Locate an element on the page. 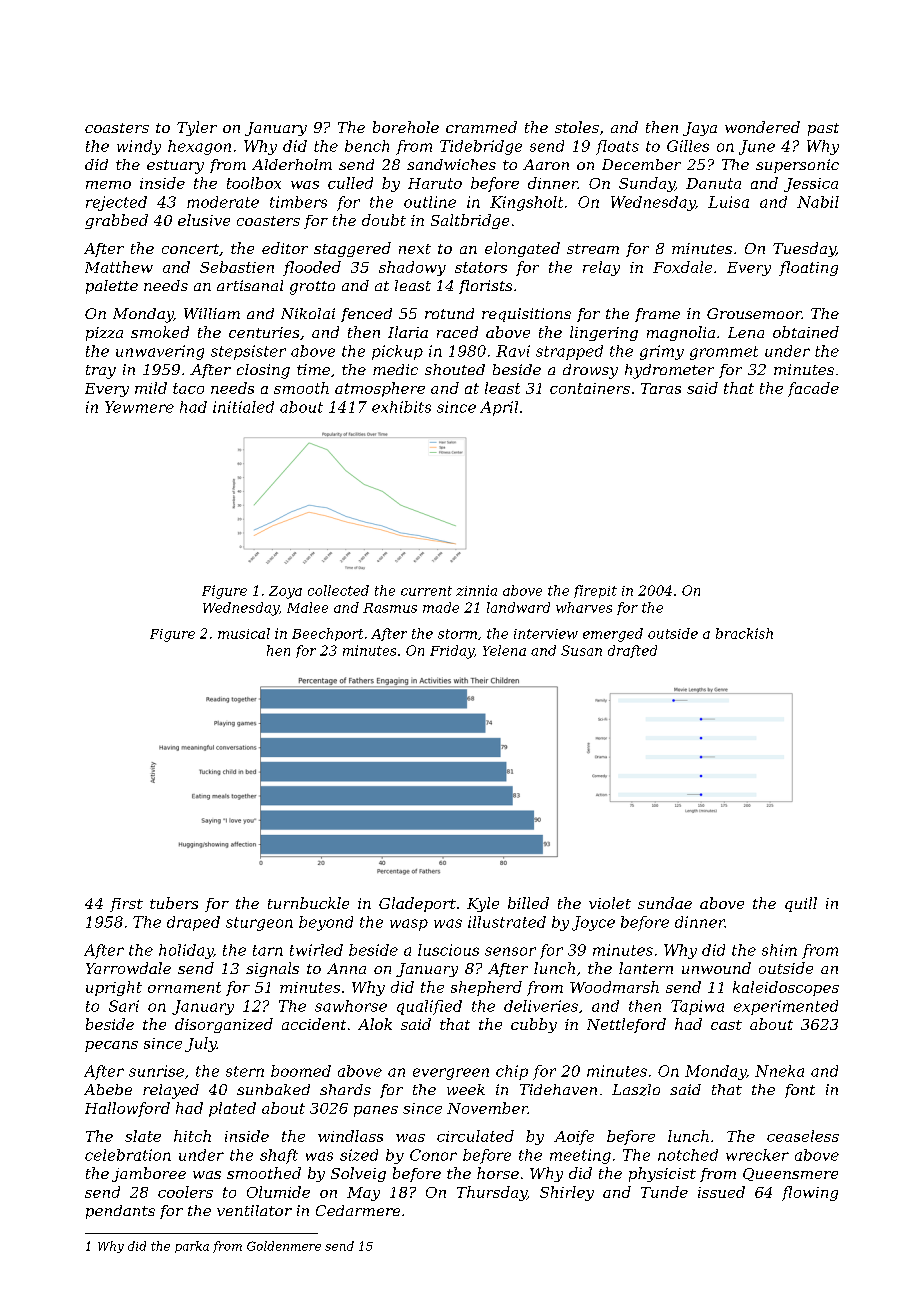 The image size is (924, 1308). Tunde is located at coordinates (664, 1192).
